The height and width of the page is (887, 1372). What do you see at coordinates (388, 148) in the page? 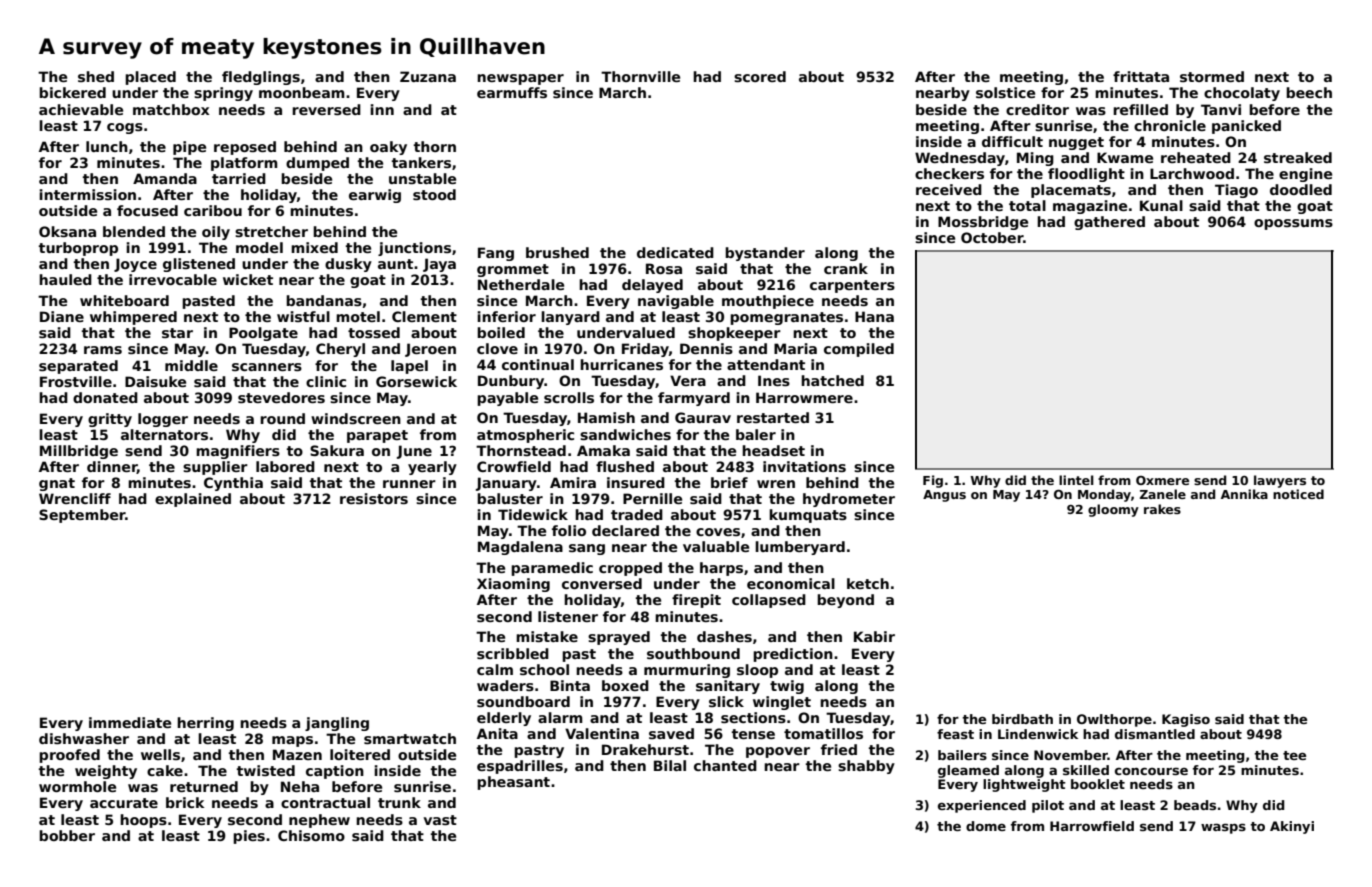
I see `oaky` at bounding box center [388, 148].
